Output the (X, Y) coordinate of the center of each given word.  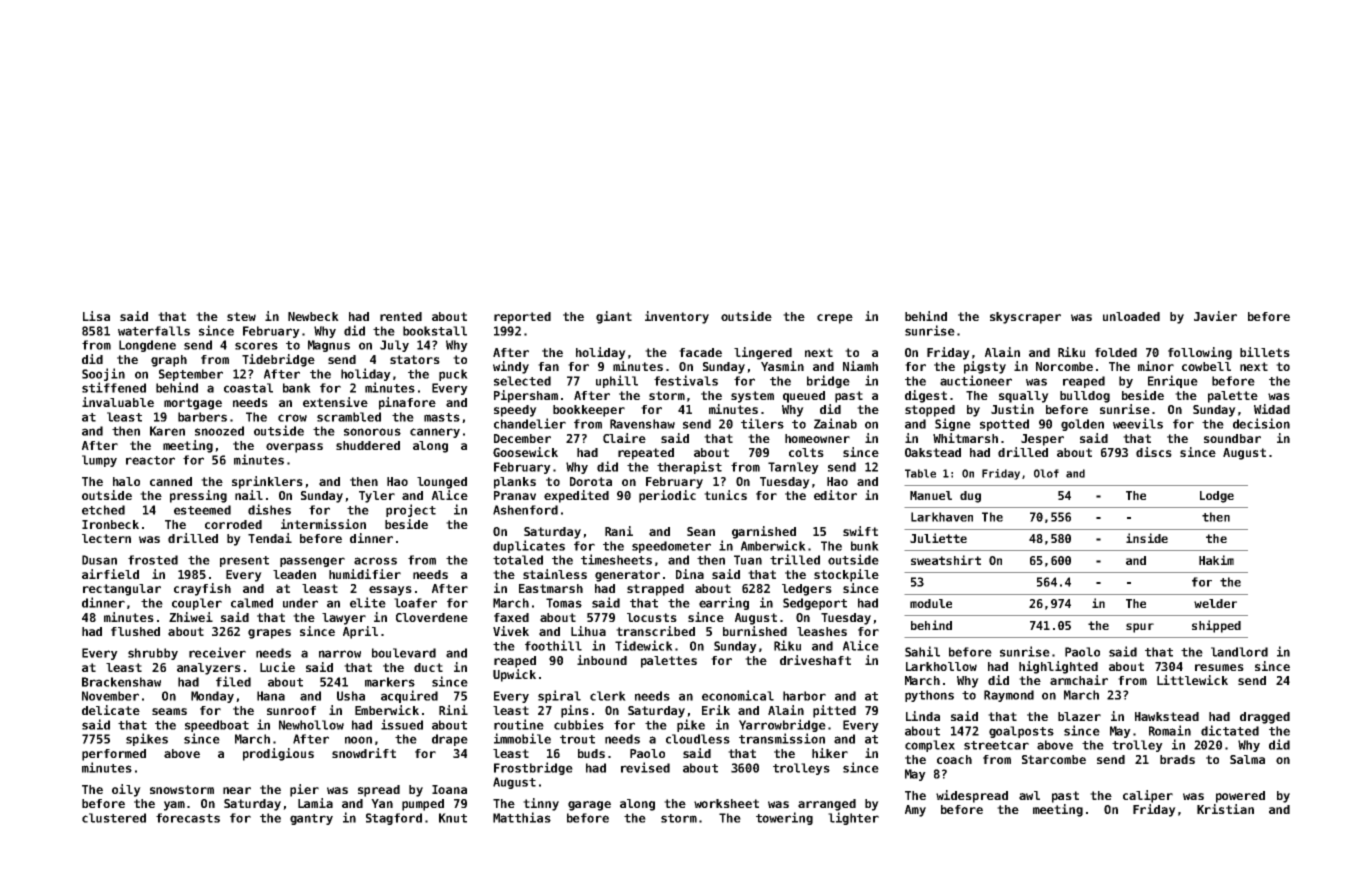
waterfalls (154, 331)
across (375, 561)
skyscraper (1025, 318)
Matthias (522, 817)
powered (1240, 797)
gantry (311, 819)
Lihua (588, 631)
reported (522, 318)
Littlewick (1192, 680)
